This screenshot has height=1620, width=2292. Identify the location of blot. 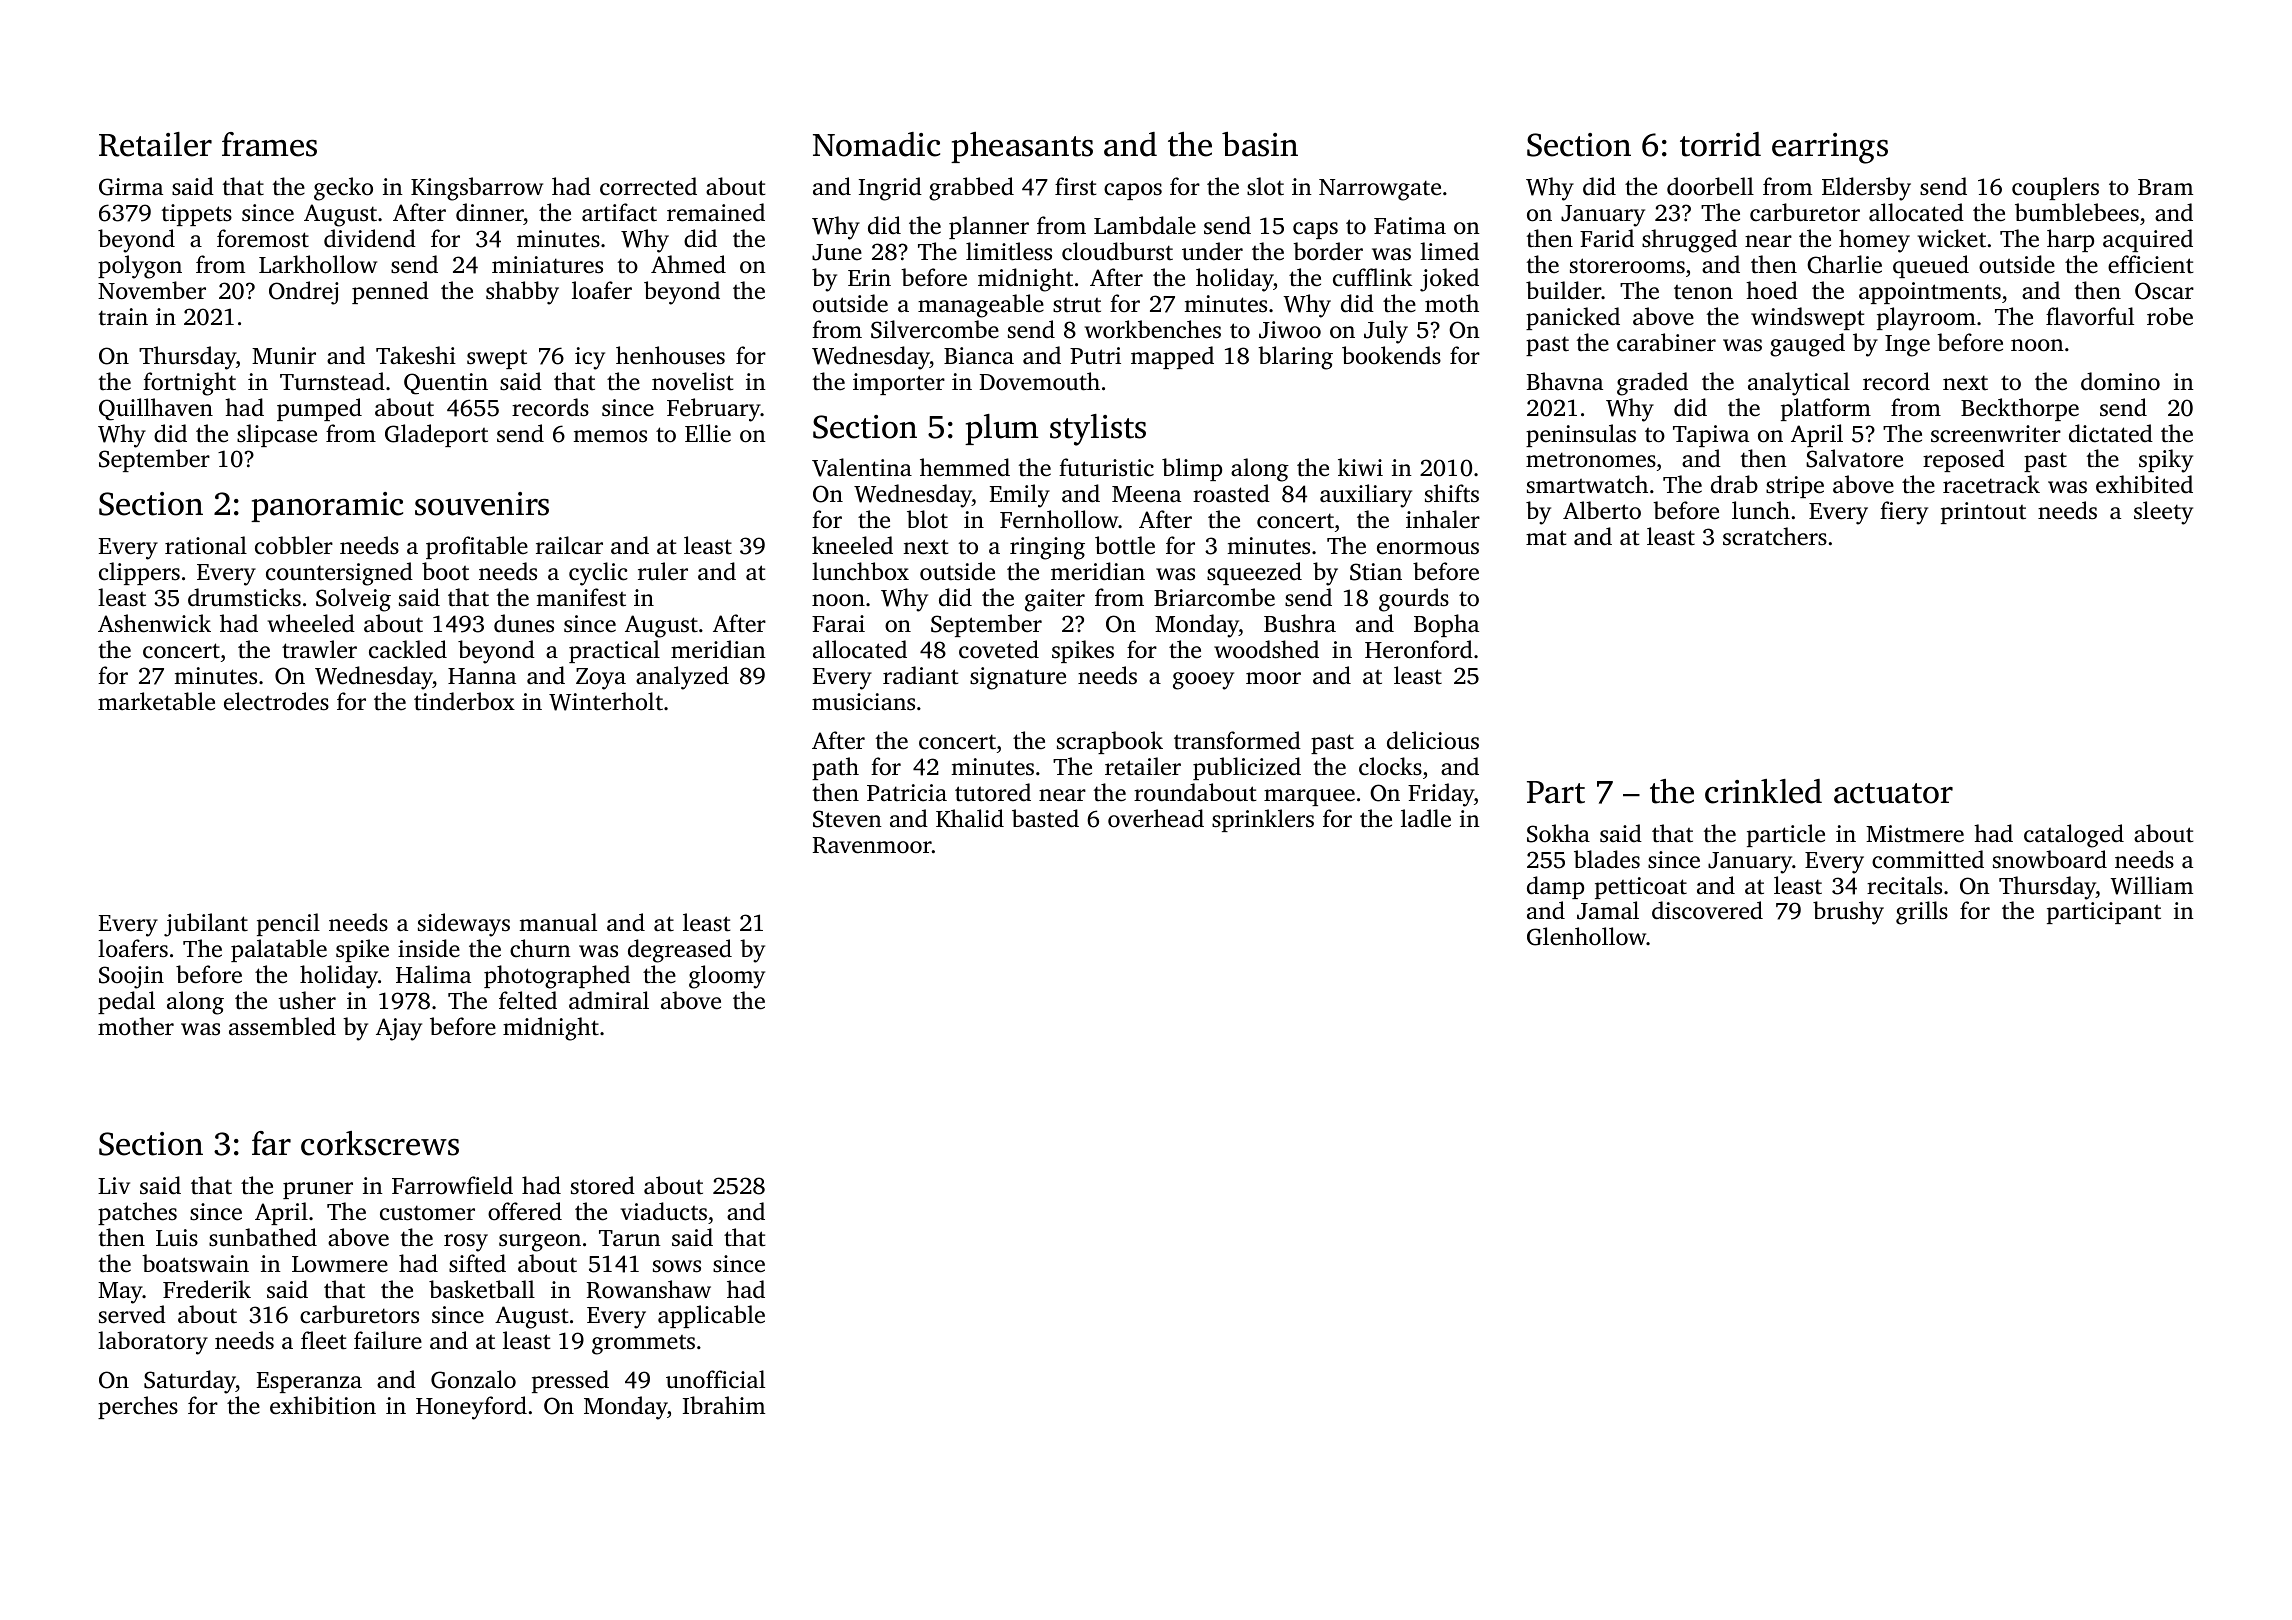
(927, 519).
